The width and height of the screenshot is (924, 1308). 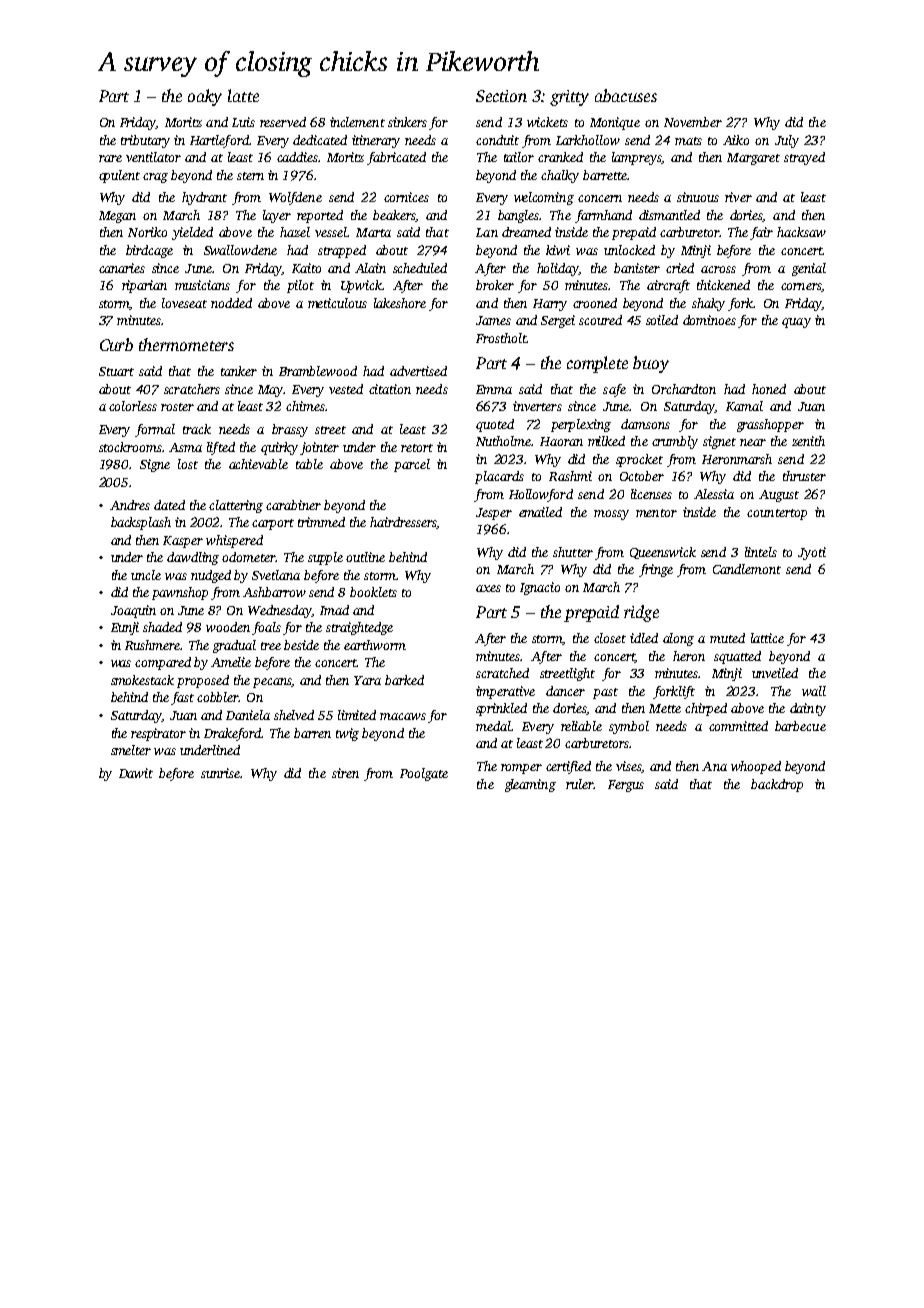 What do you see at coordinates (501, 96) in the screenshot?
I see `Section` at bounding box center [501, 96].
